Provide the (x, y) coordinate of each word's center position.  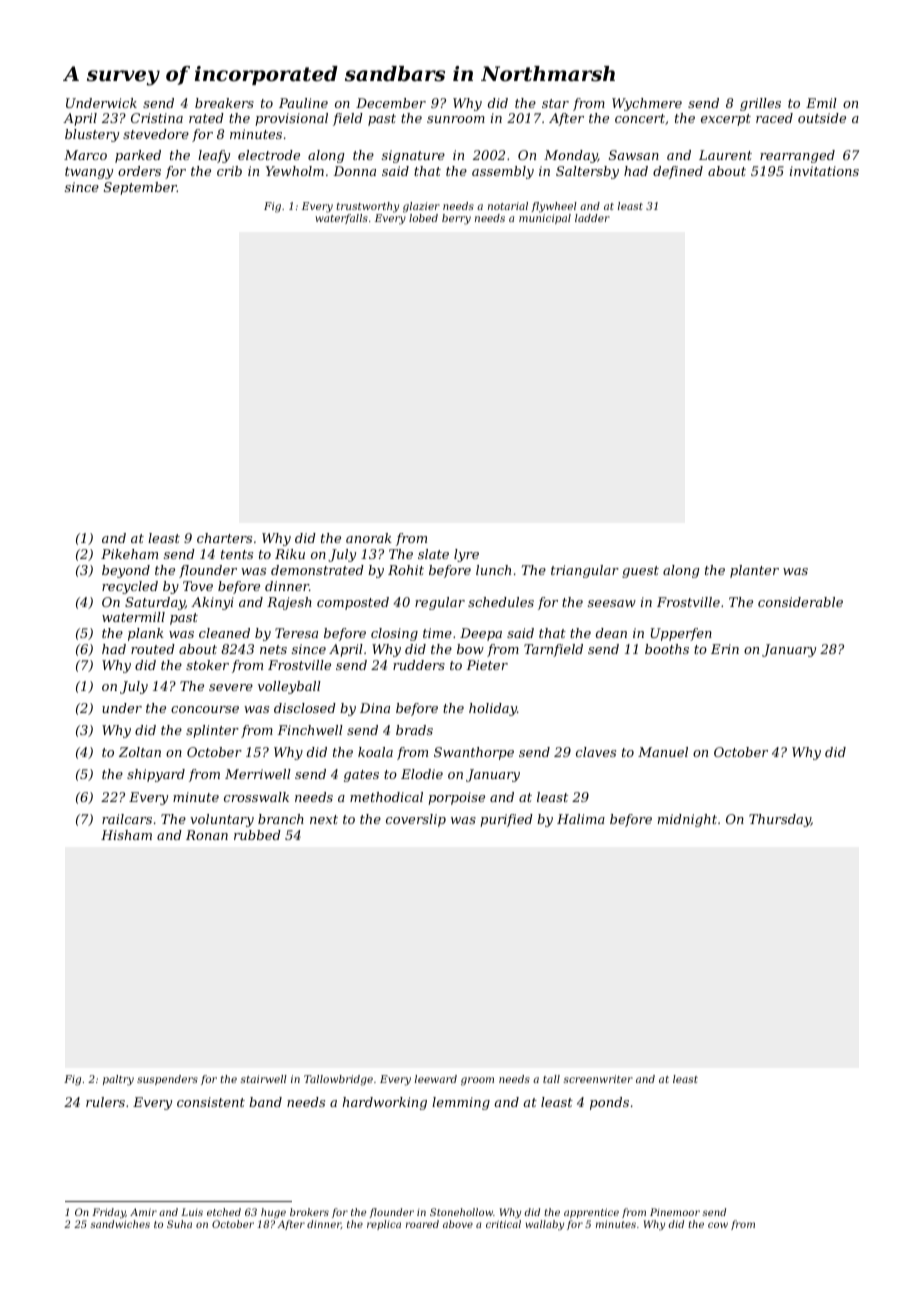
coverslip (416, 820)
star (555, 103)
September (140, 188)
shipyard (156, 775)
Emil (821, 103)
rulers (105, 1102)
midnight (687, 820)
